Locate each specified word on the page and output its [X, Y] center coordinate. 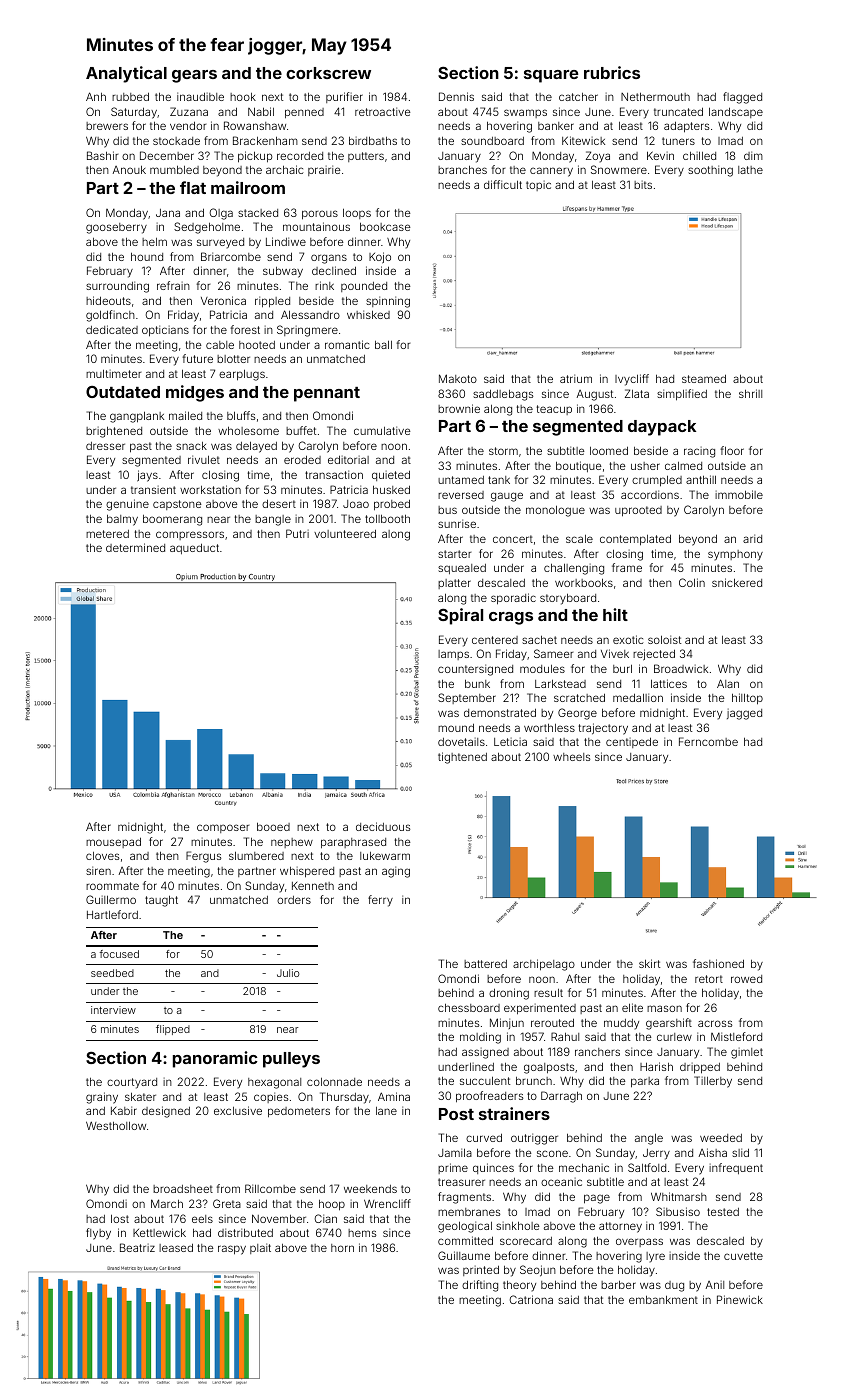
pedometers [299, 1112]
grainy [102, 1098]
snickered [737, 582]
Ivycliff [632, 380]
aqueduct [194, 548]
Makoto [458, 378]
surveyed [220, 243]
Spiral [460, 616]
